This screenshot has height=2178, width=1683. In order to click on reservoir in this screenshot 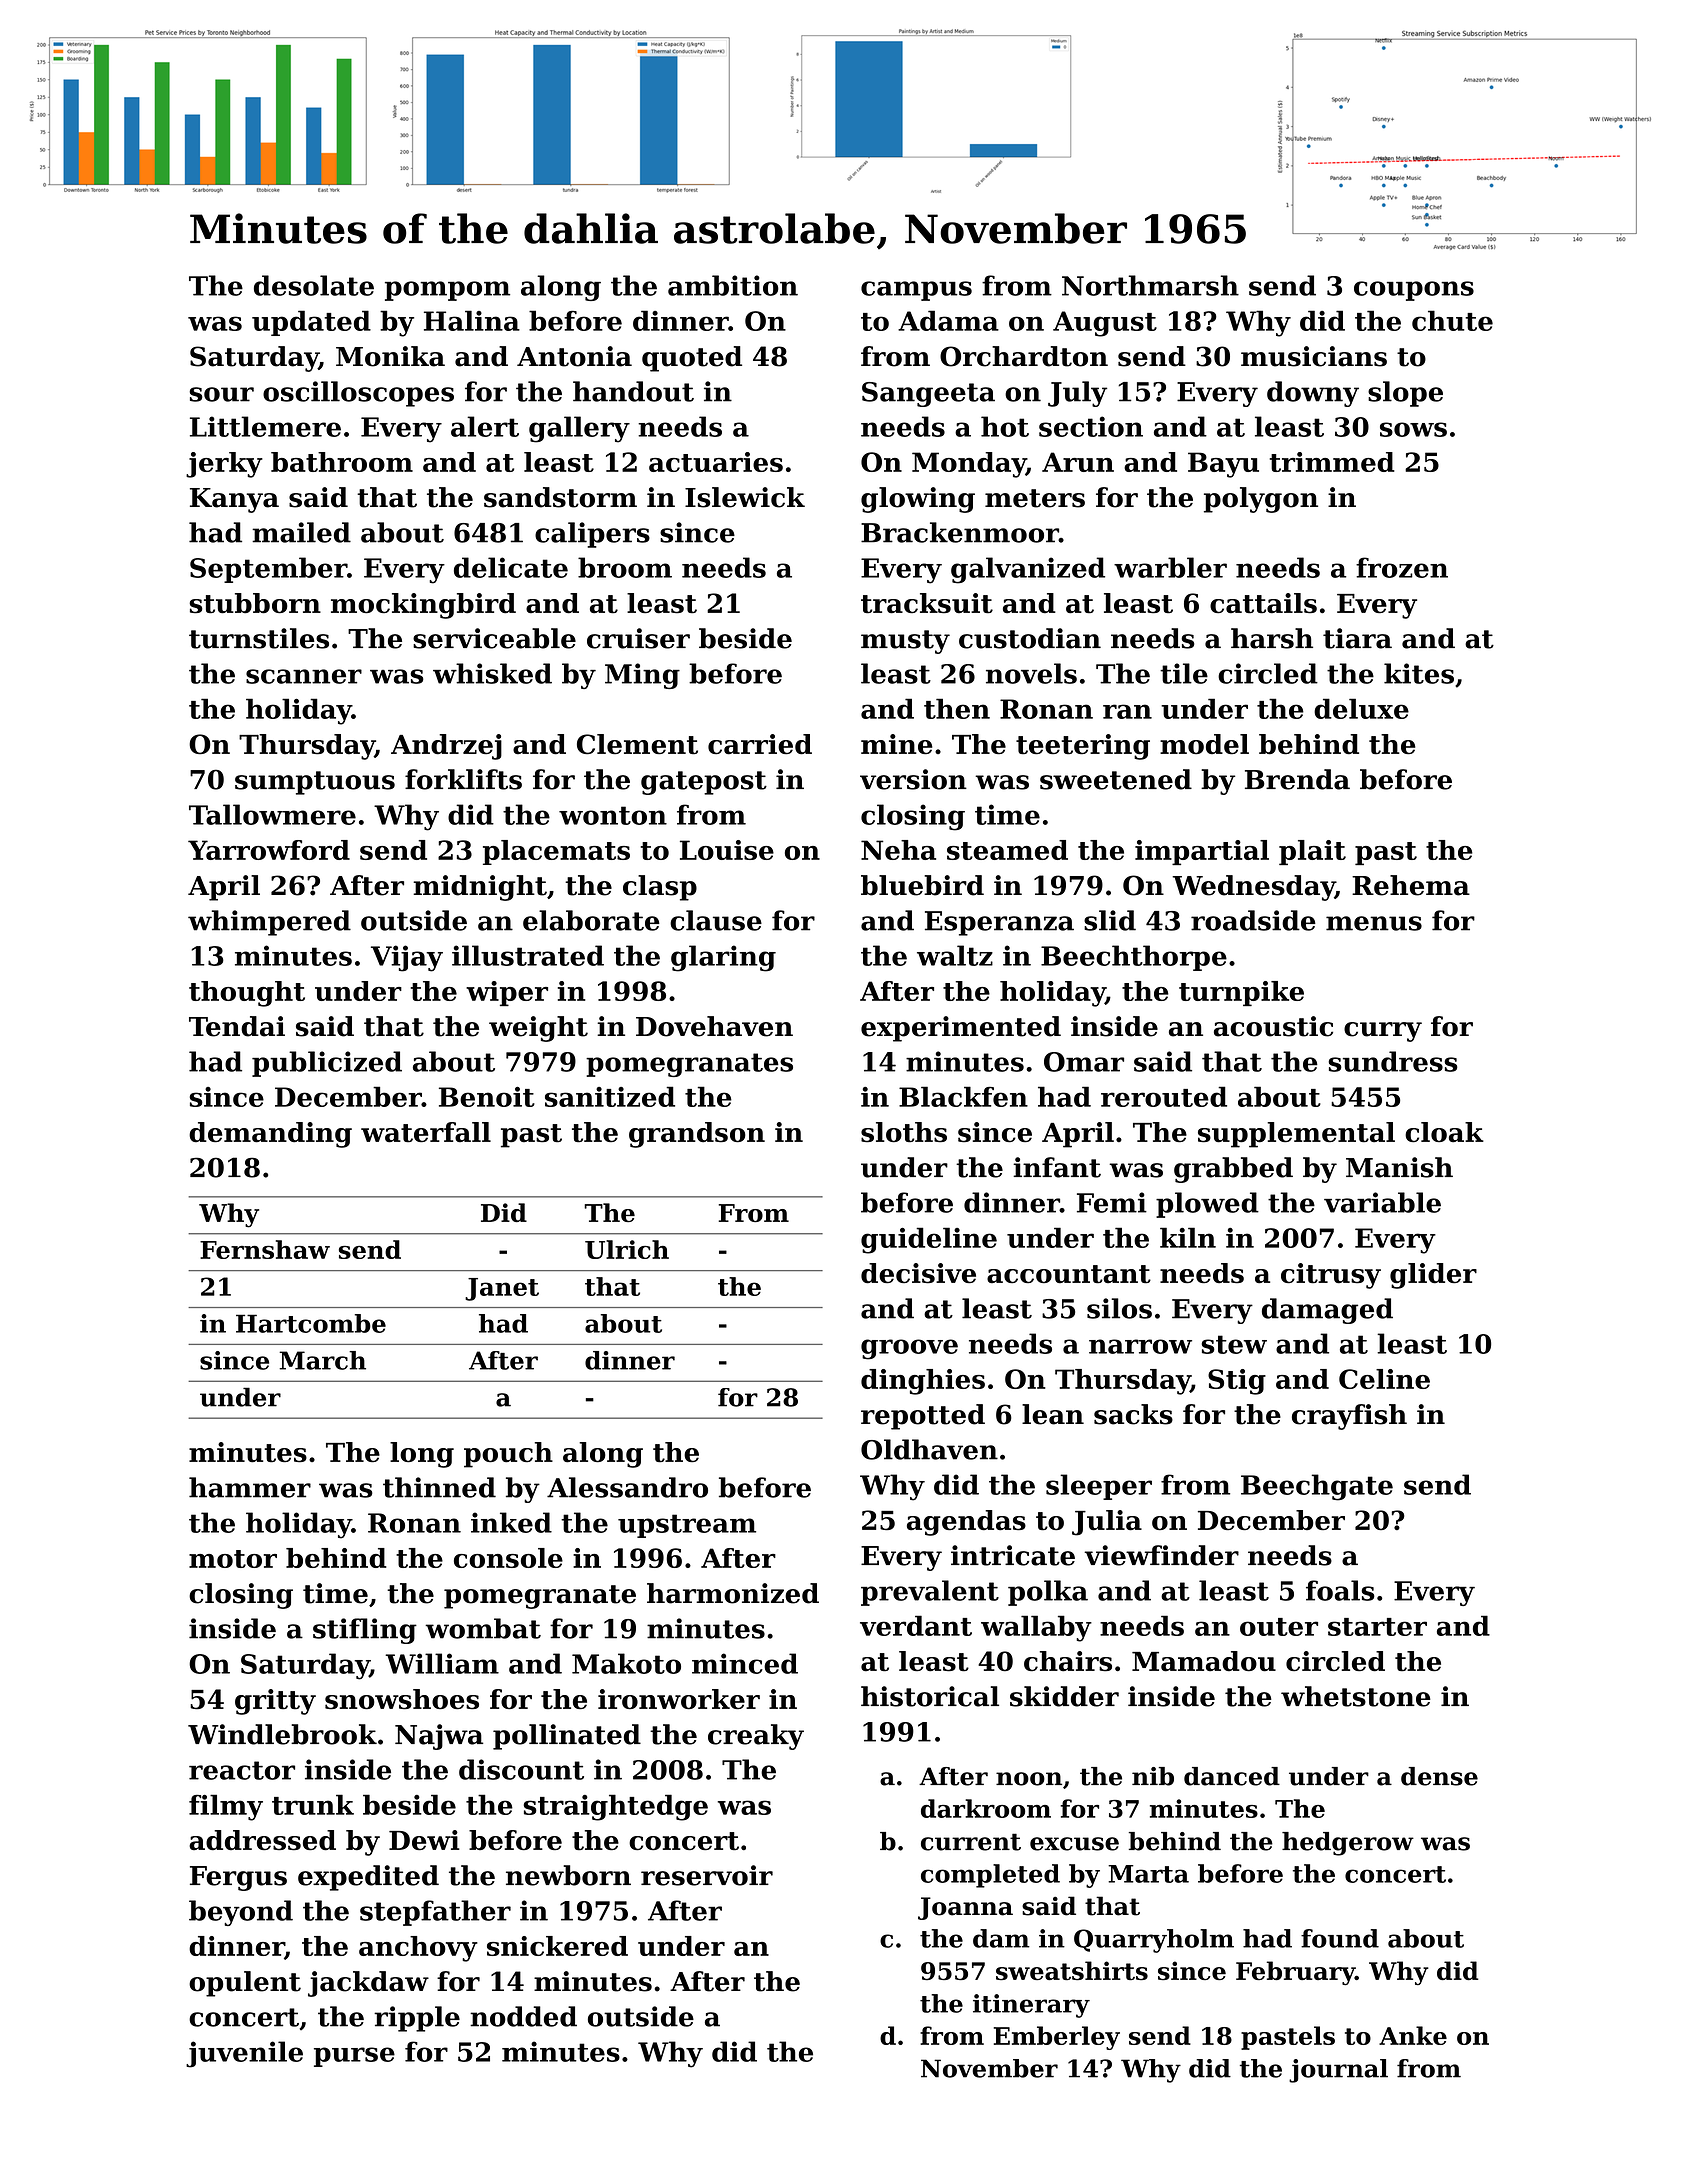, I will do `click(707, 1875)`.
